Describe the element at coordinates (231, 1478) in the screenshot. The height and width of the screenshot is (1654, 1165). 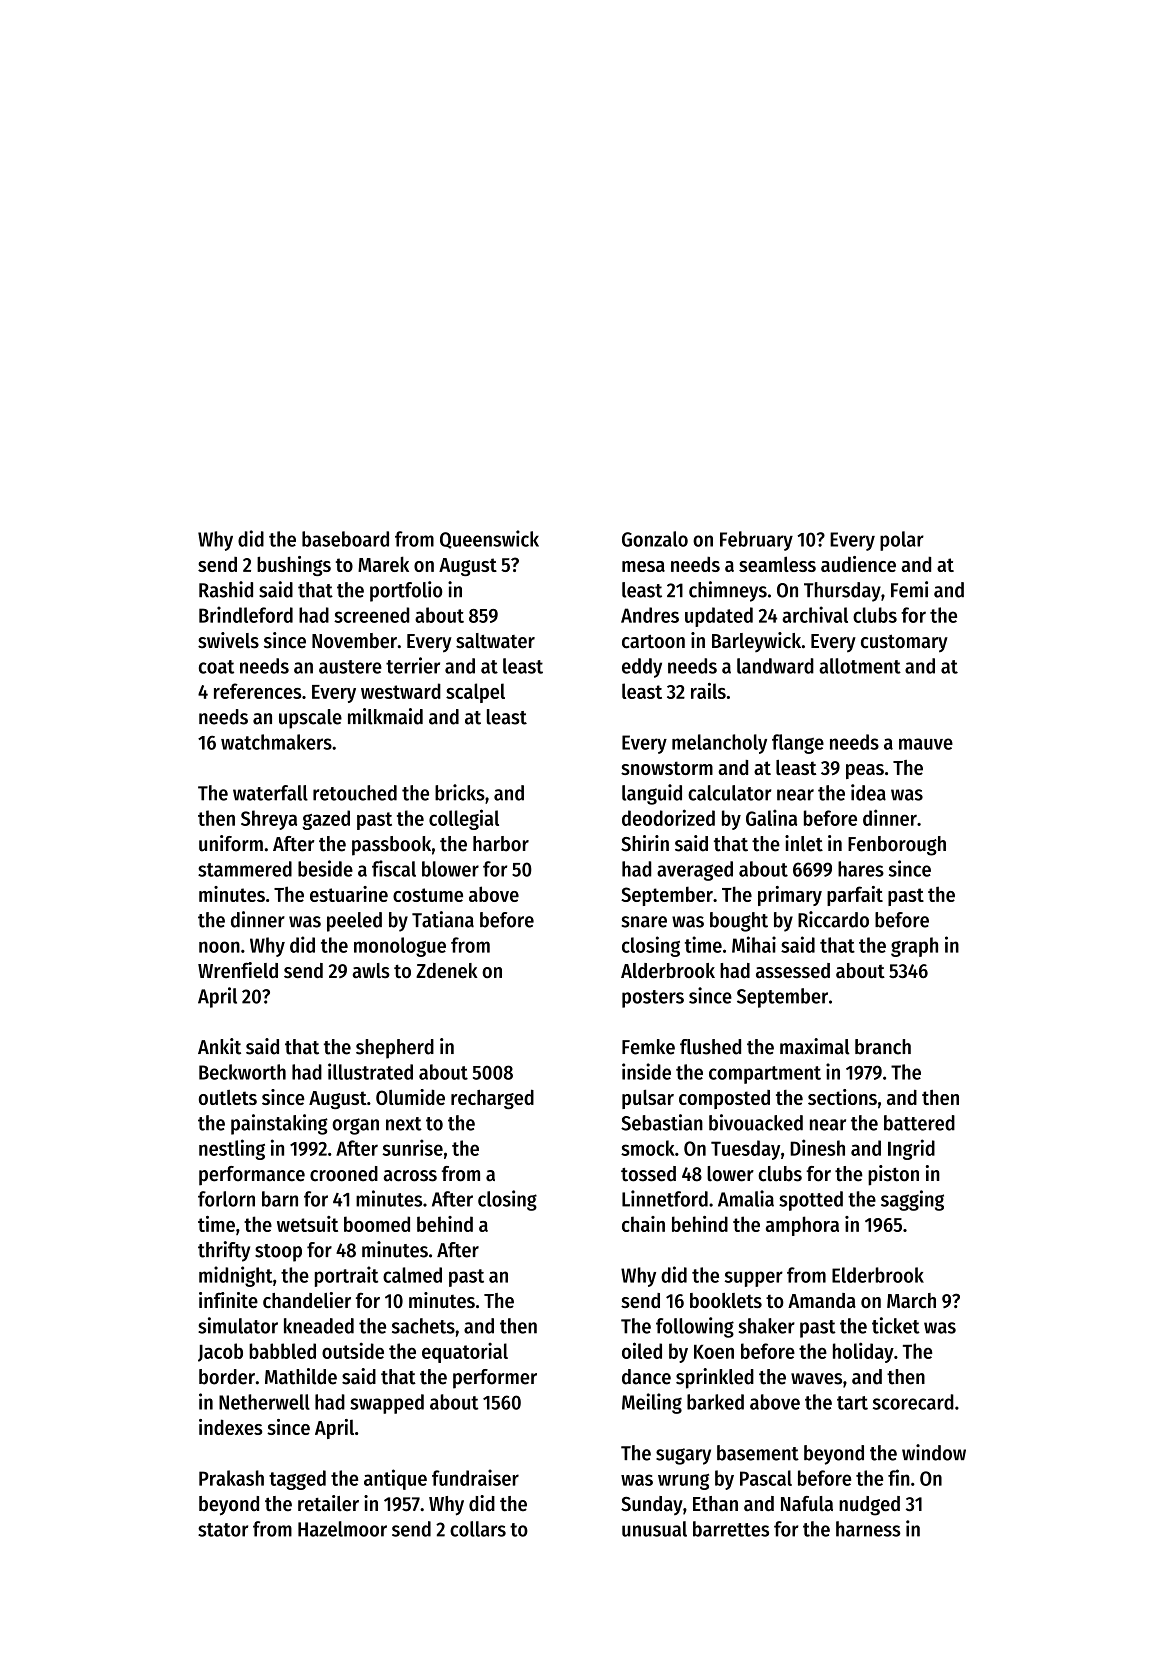
I see `Prakash` at that location.
